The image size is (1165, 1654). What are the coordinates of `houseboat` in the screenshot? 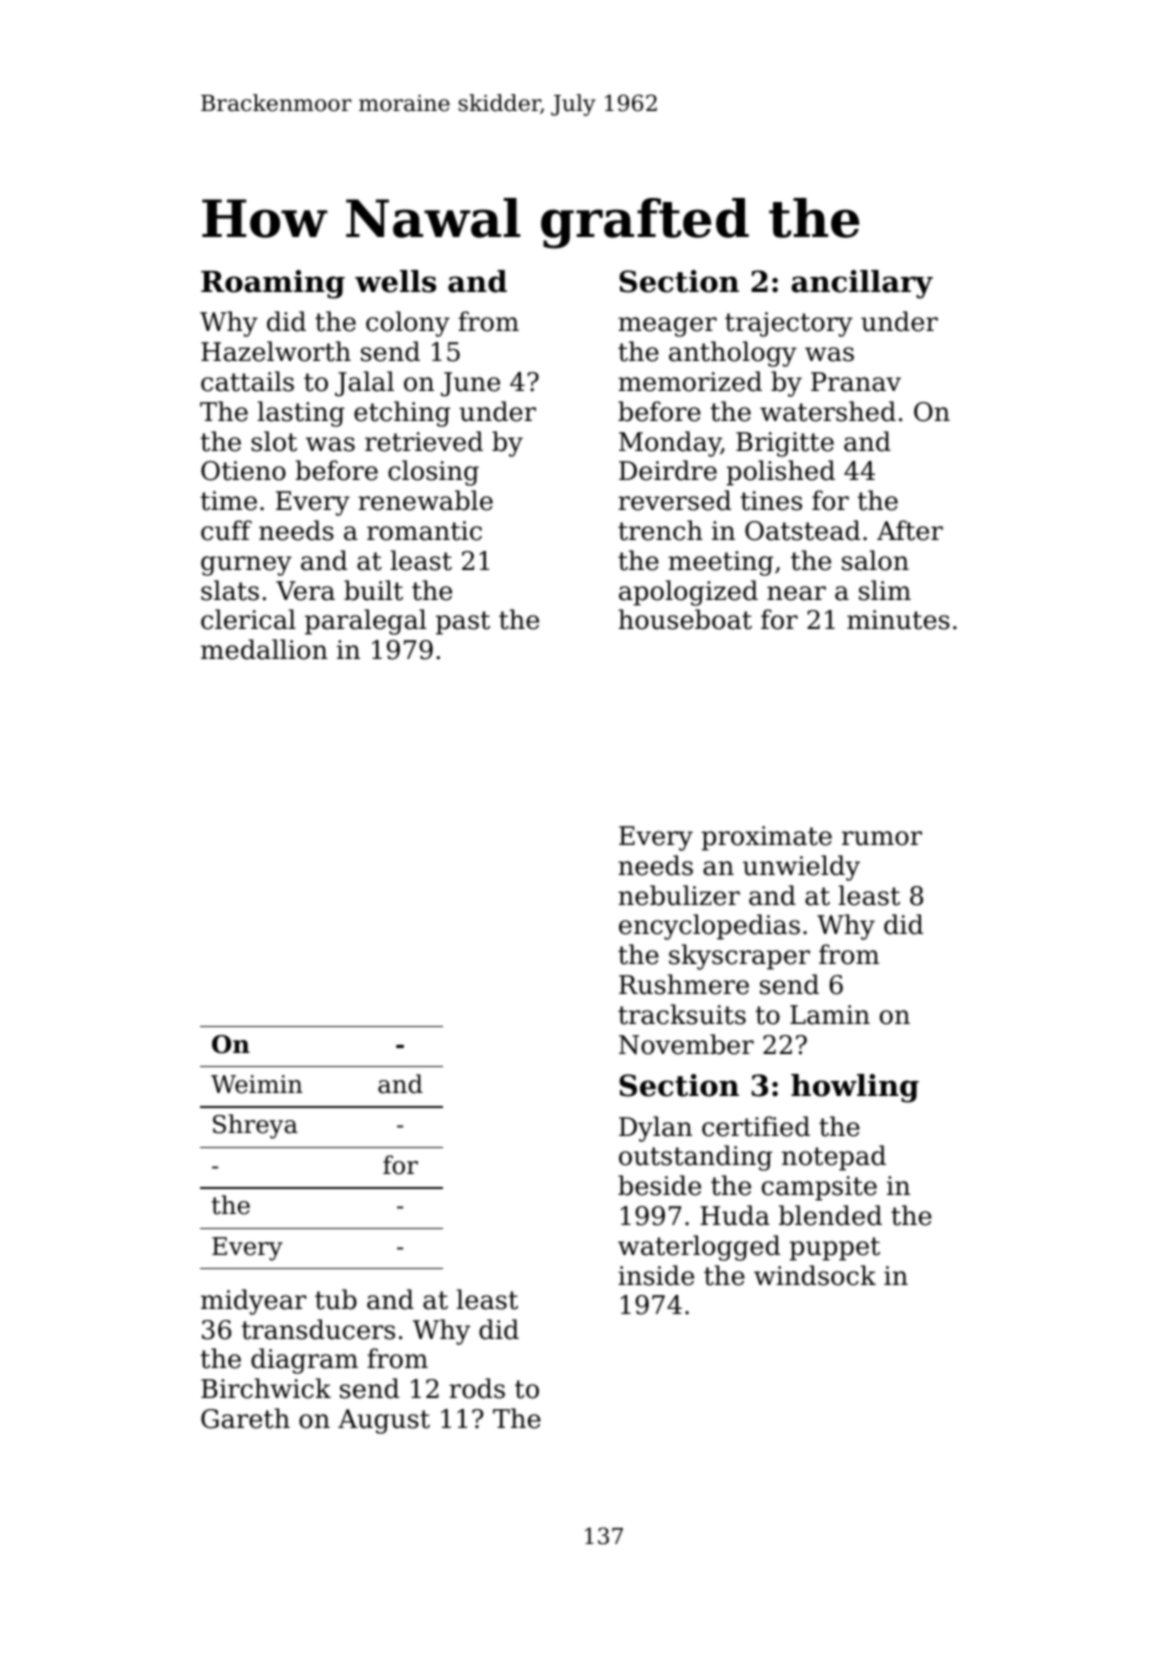 It's located at (685, 619).
